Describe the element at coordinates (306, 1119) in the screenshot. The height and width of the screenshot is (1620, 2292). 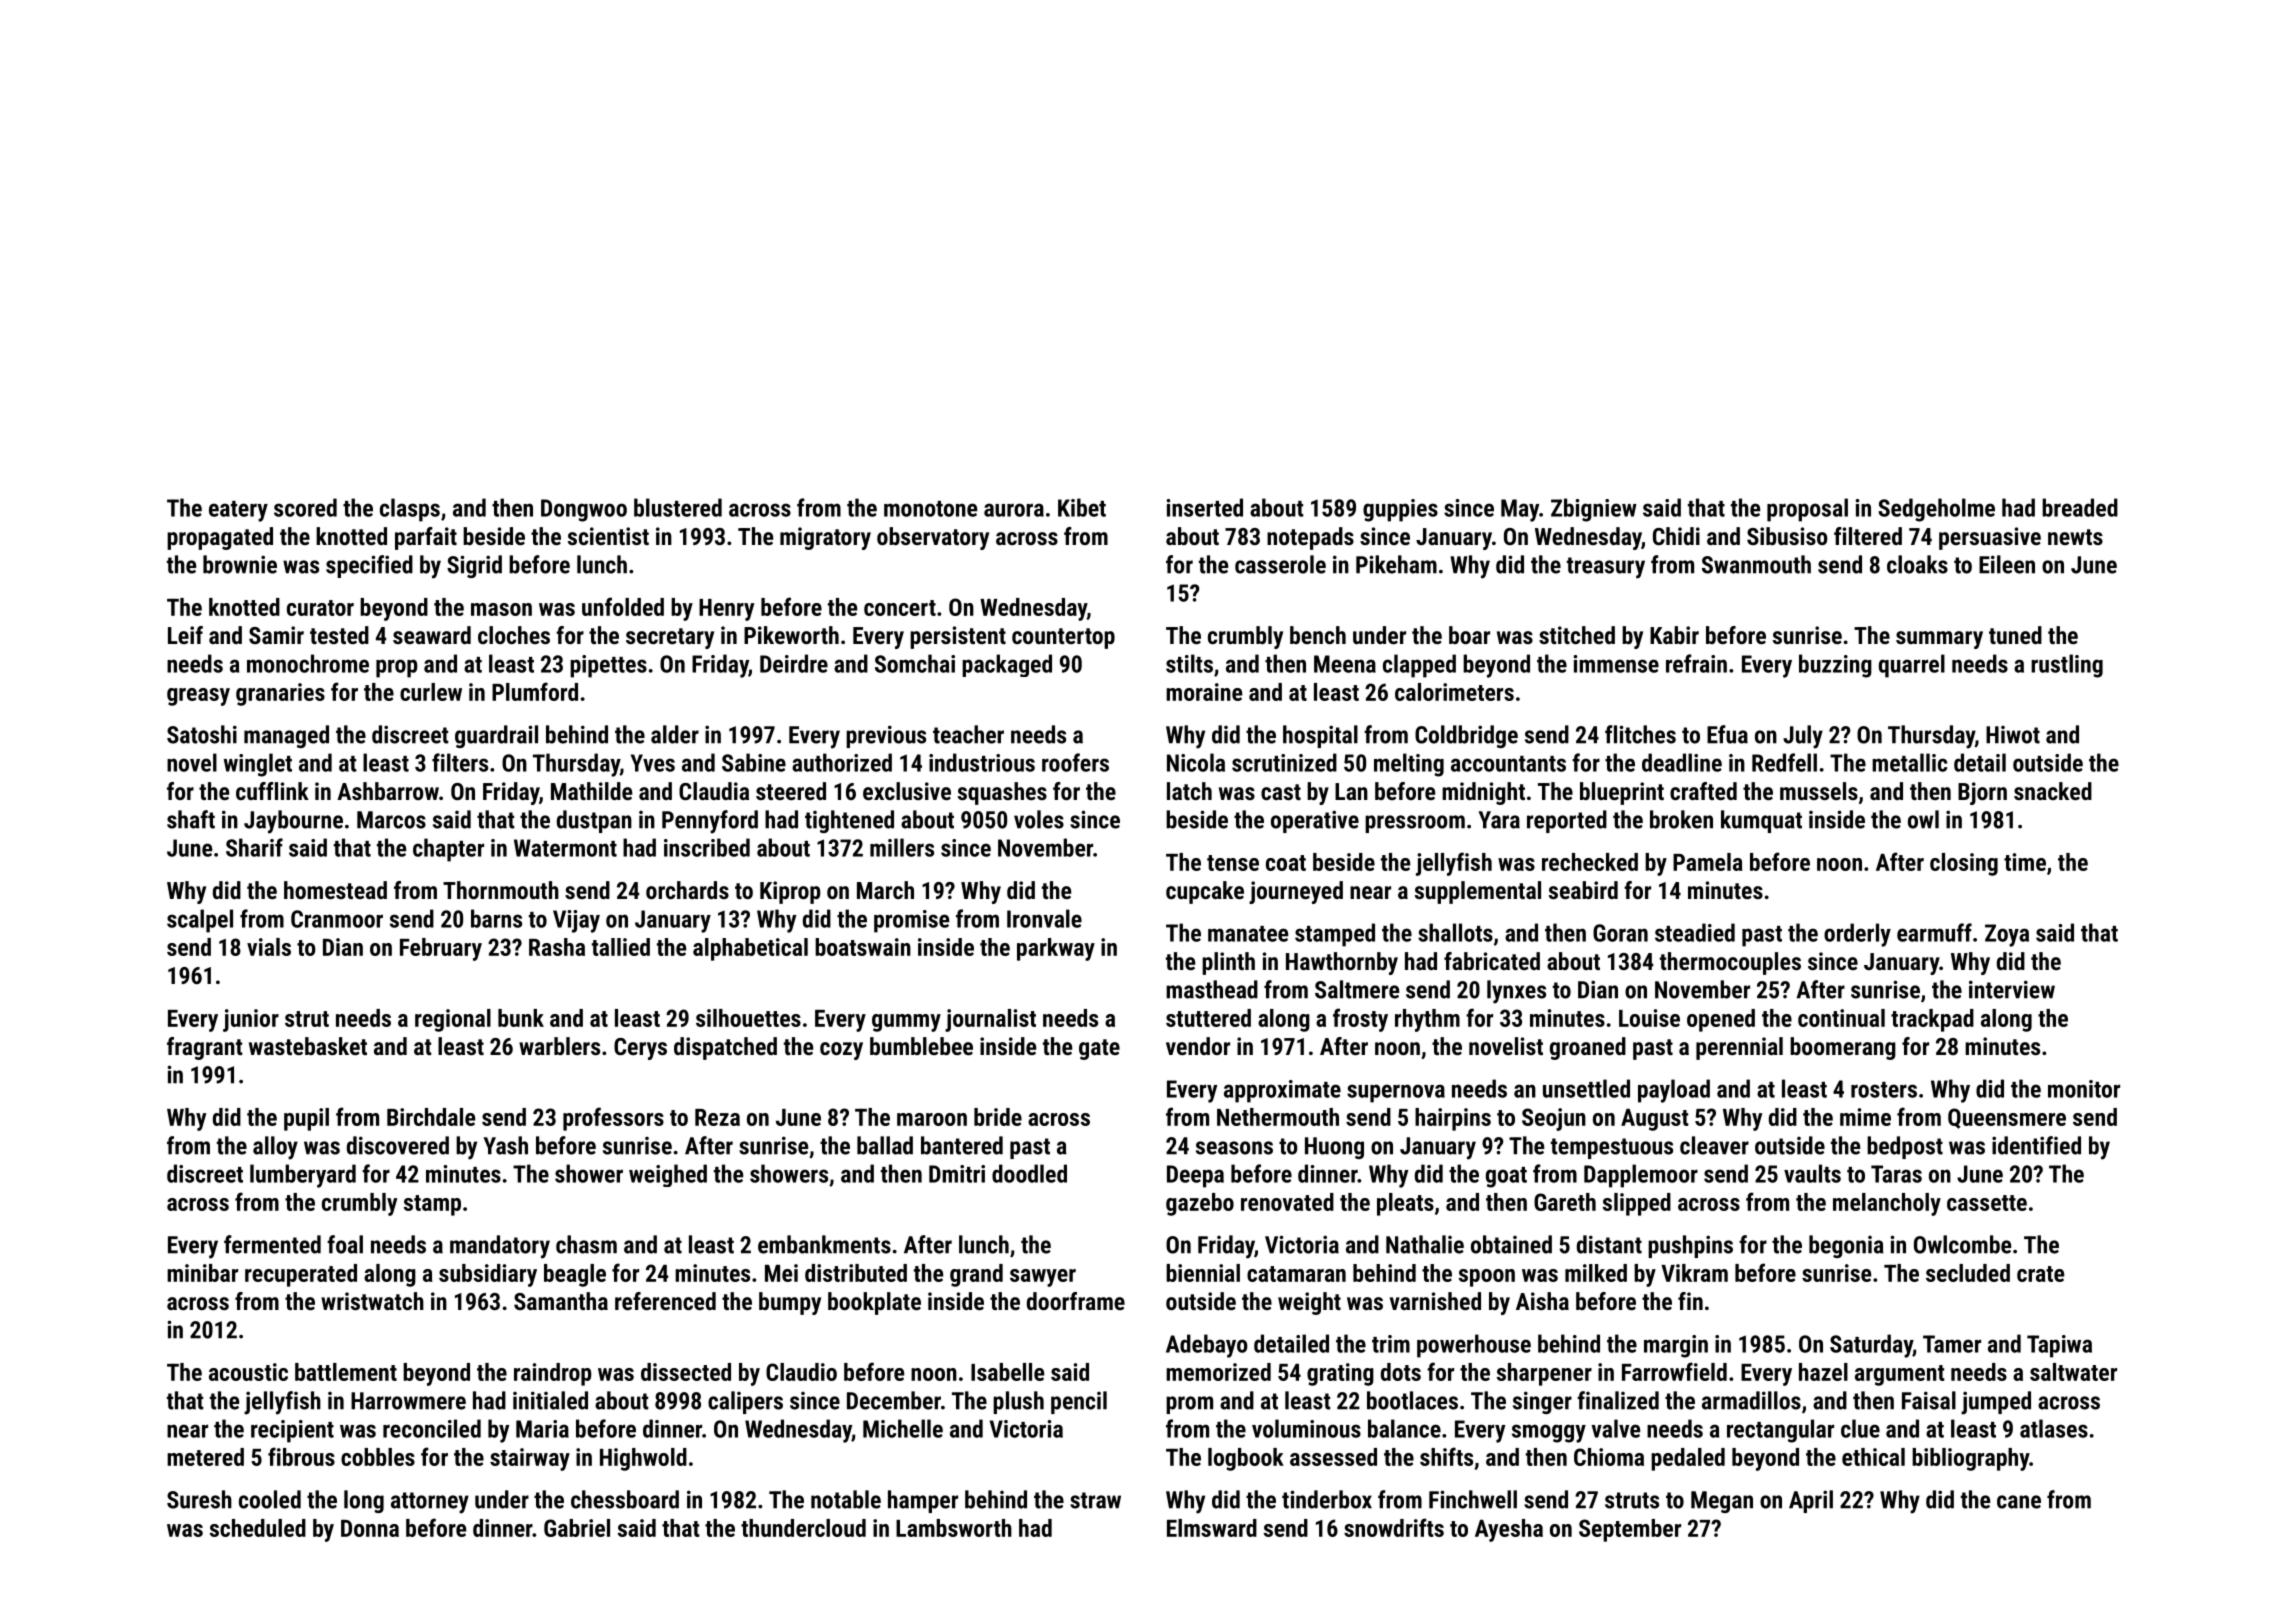
I see `pupil` at that location.
